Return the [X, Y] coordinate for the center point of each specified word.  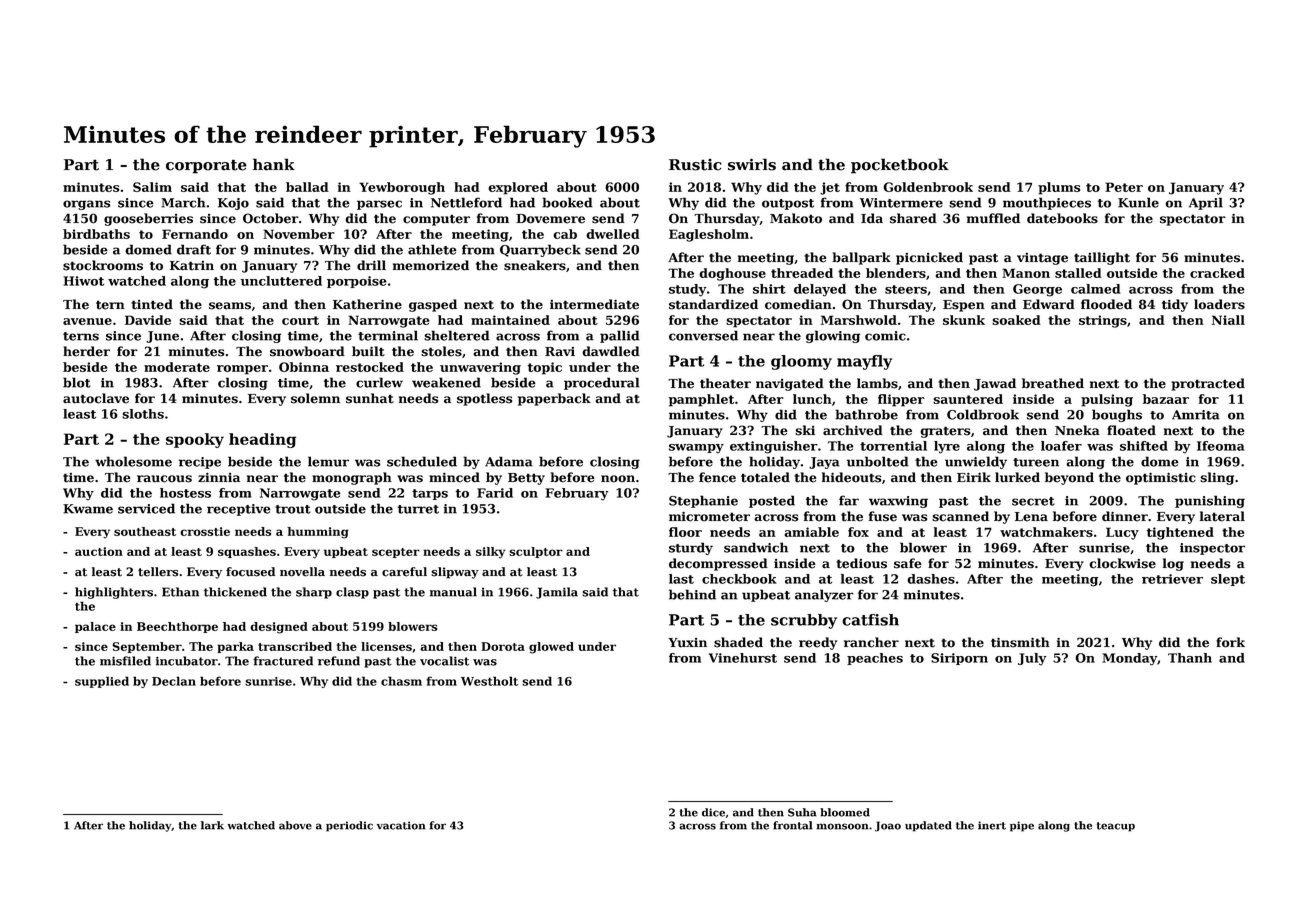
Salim [152, 187]
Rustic [695, 165]
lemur [328, 461]
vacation [401, 825]
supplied [102, 682]
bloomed [845, 812]
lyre [947, 447]
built [368, 351]
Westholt [489, 681]
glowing [833, 336]
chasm [401, 681]
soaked [1016, 320]
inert [992, 825]
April [1206, 203]
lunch [812, 399]
